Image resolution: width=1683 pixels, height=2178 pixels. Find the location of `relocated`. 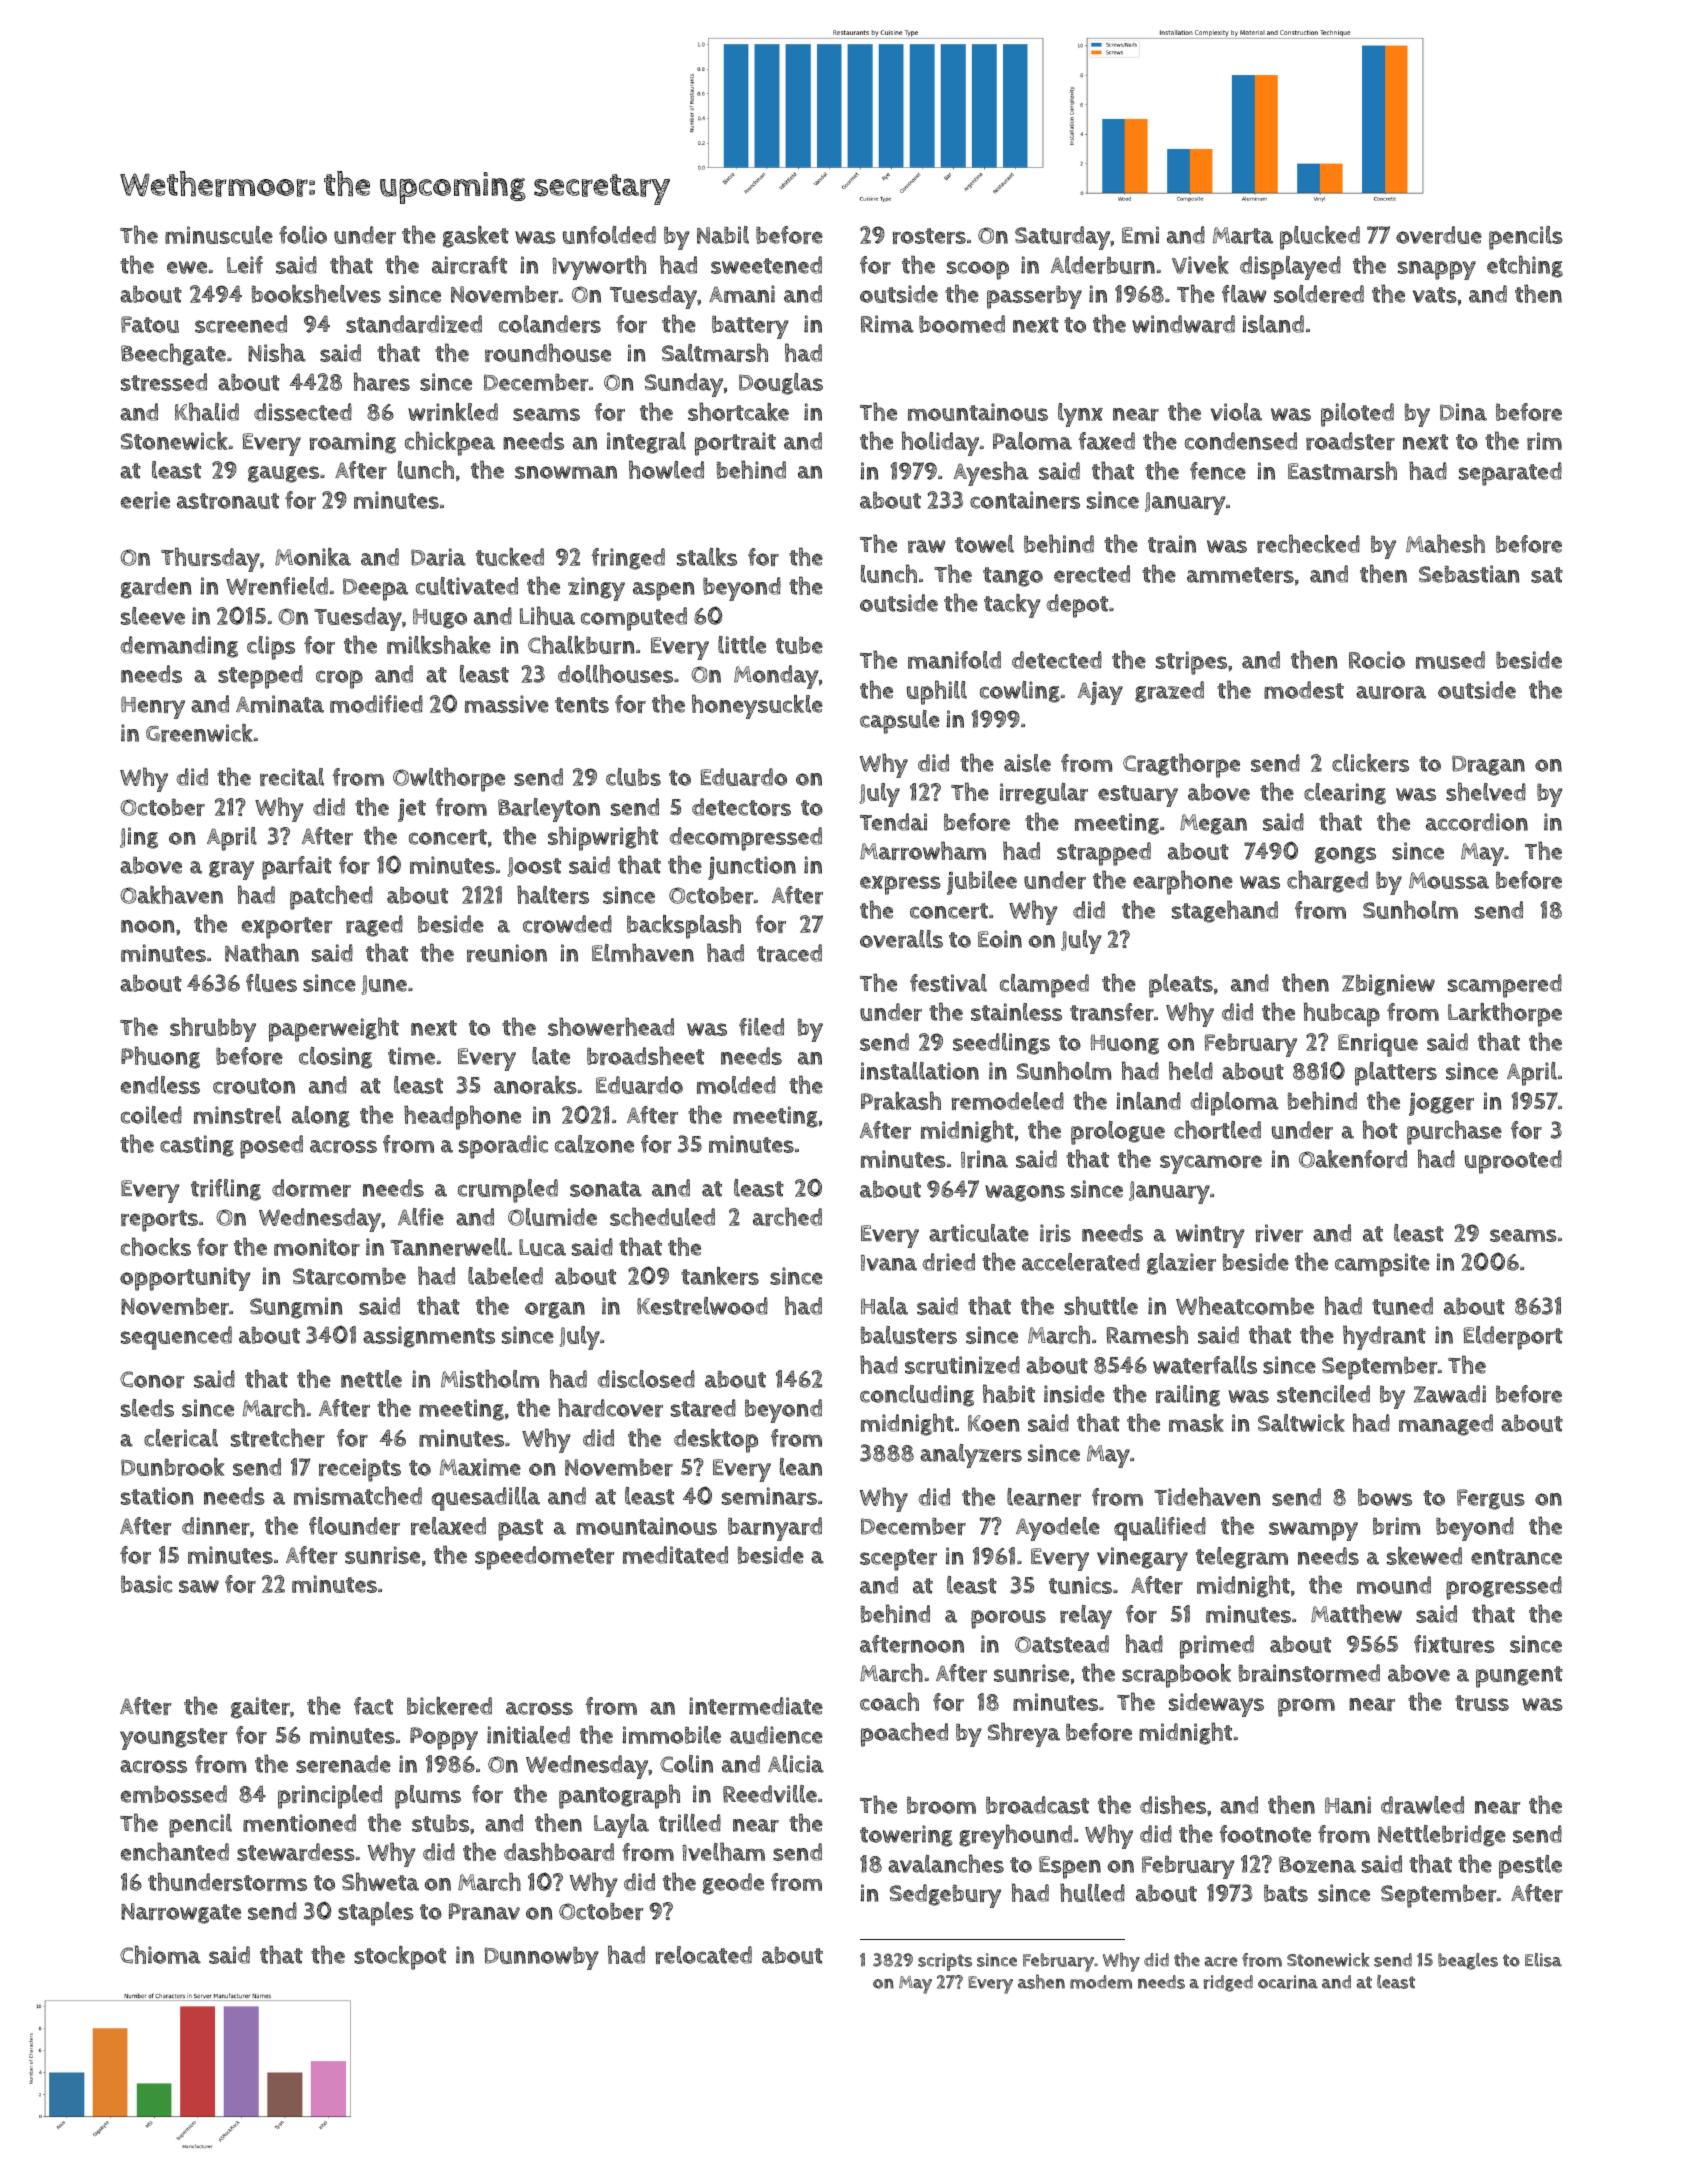

relocated is located at coordinates (704, 1955).
